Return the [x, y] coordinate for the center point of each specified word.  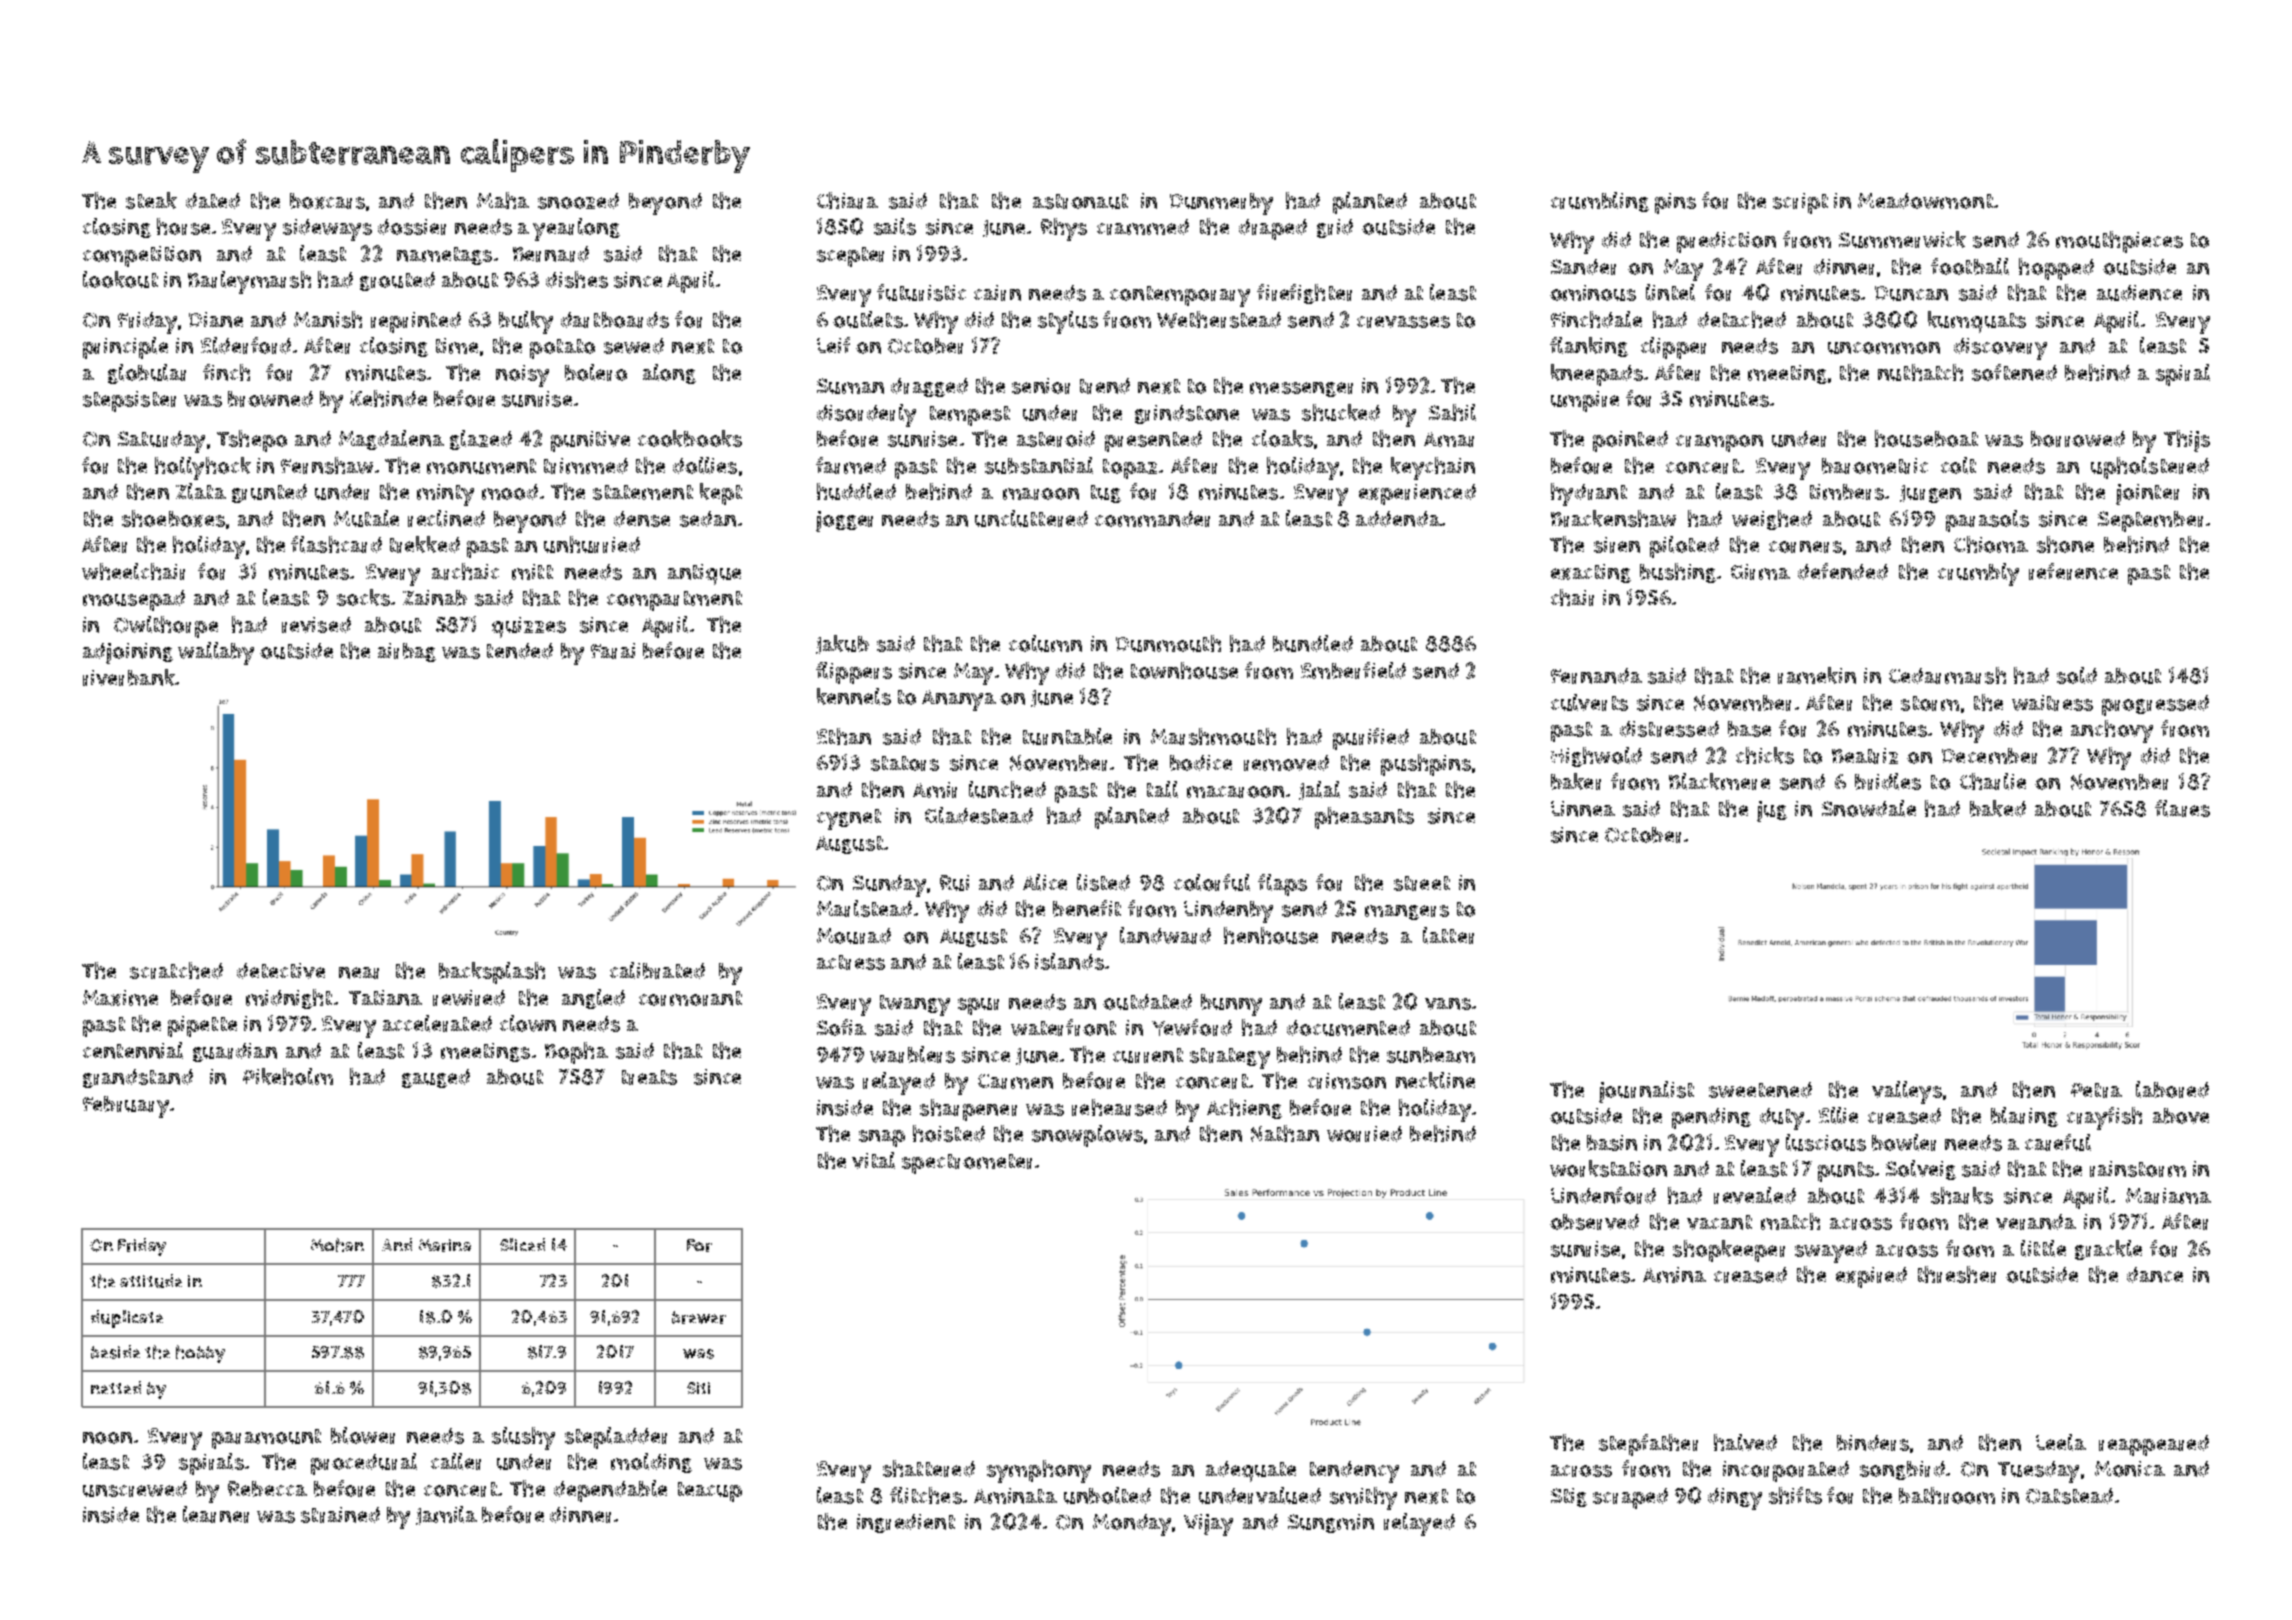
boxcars [327, 201]
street [1422, 883]
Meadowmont [1925, 201]
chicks [1765, 755]
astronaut [1080, 201]
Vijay [1208, 1525]
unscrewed [135, 1489]
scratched [176, 970]
